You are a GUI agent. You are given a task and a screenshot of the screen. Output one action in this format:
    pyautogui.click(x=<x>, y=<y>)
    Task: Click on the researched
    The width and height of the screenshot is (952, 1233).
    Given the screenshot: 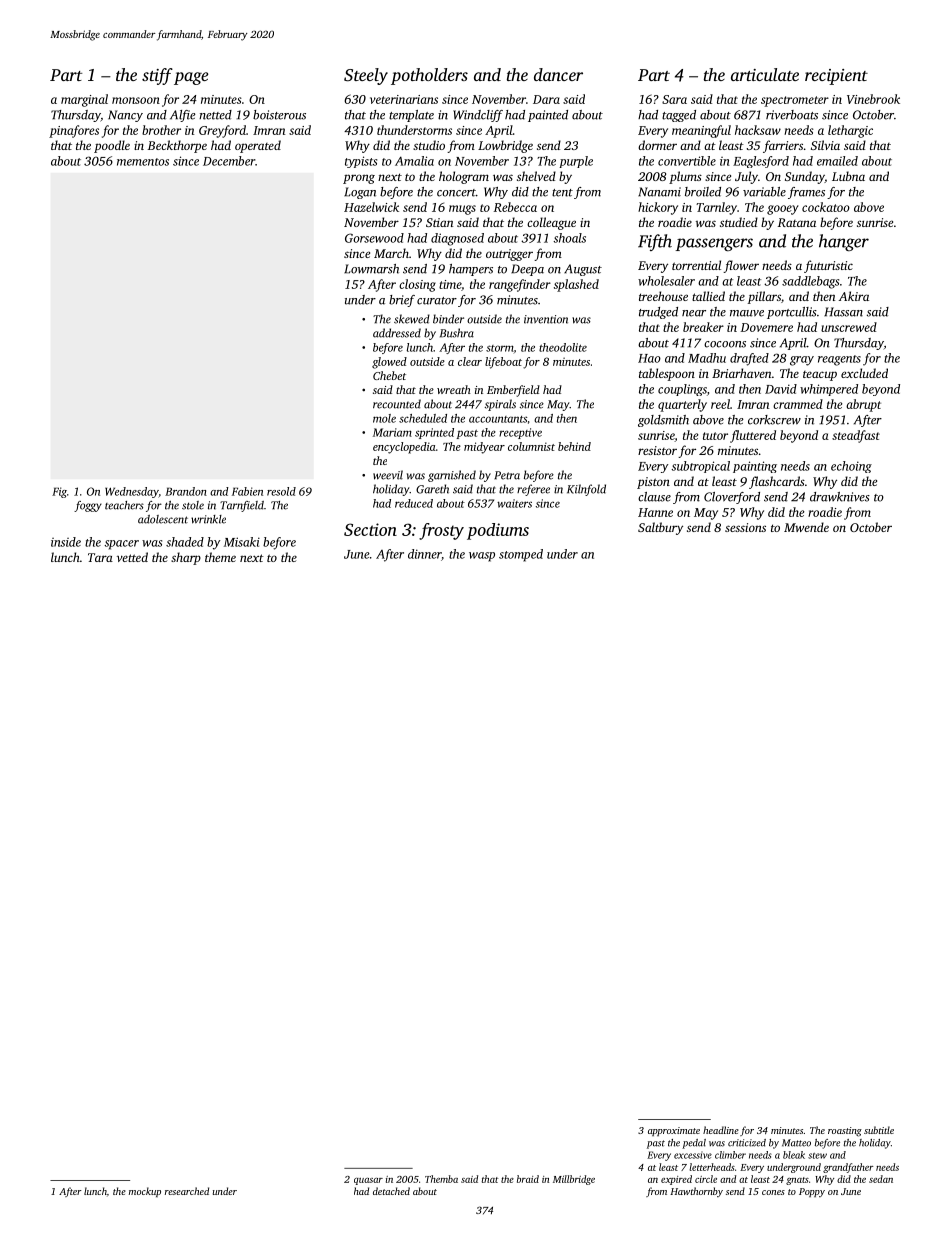 What is the action you would take?
    pyautogui.click(x=187, y=1191)
